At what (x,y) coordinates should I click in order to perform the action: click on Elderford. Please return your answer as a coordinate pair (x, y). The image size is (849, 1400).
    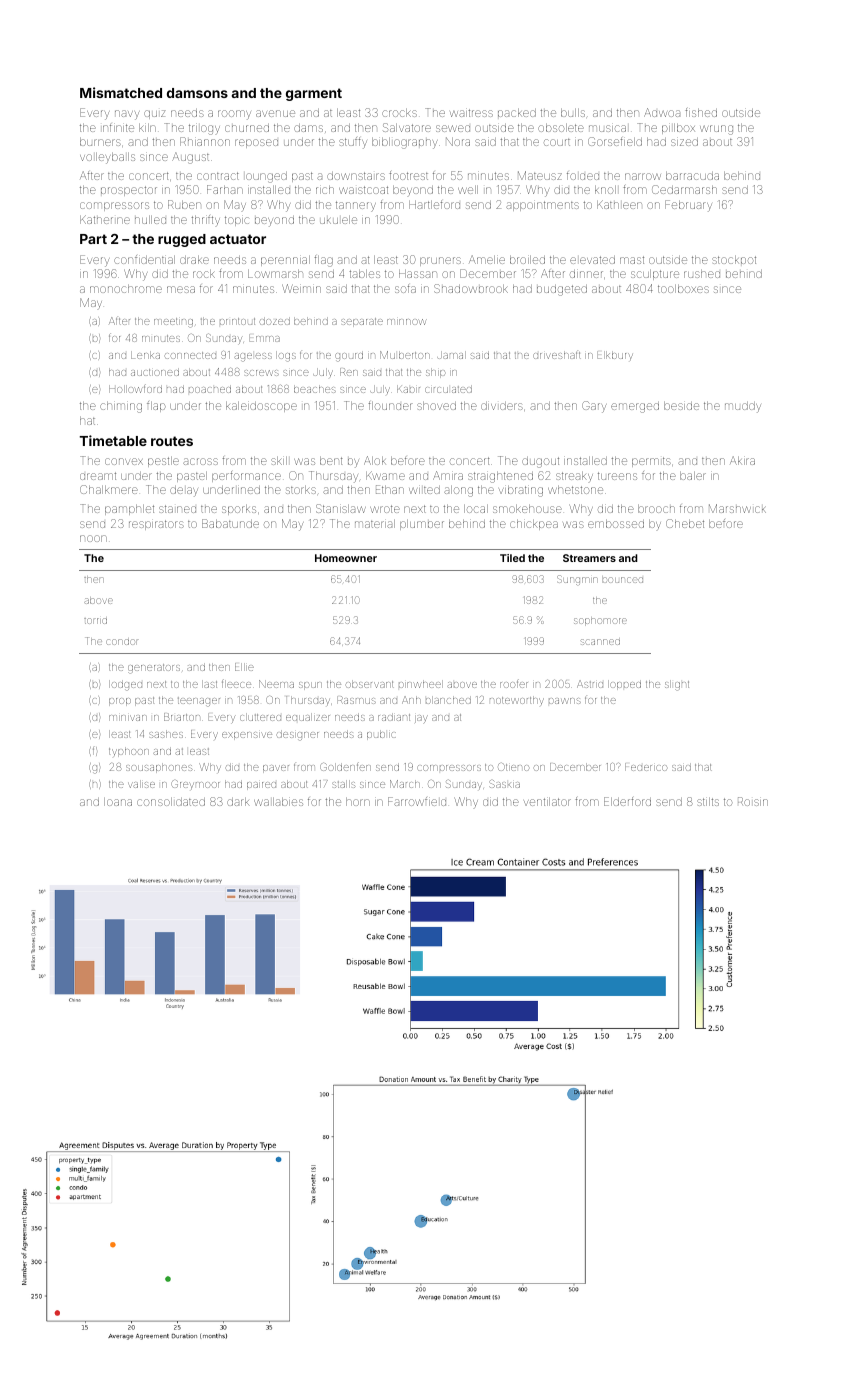
    Looking at the image, I should click on (627, 801).
